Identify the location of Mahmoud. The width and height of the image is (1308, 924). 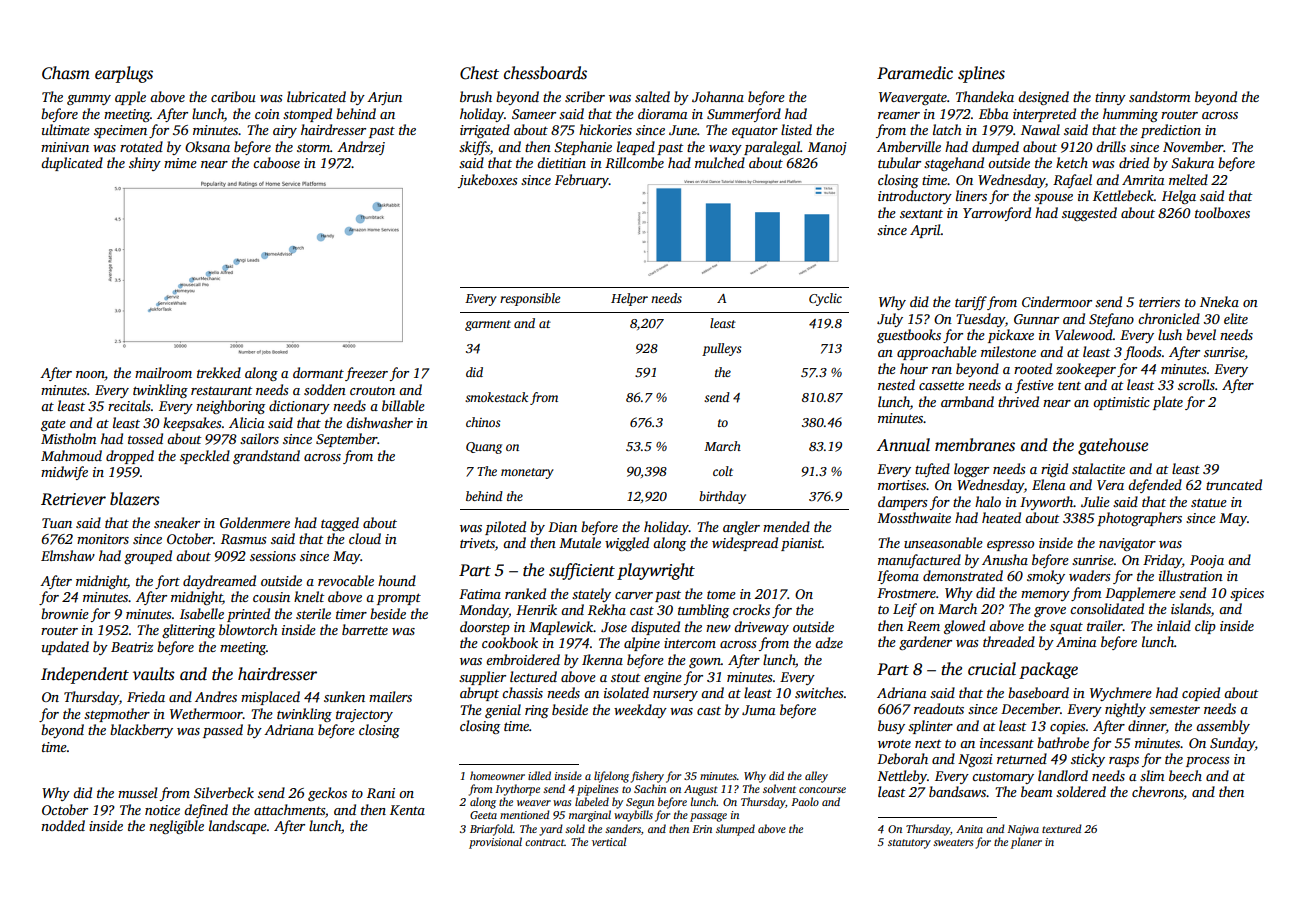
(71, 455).
